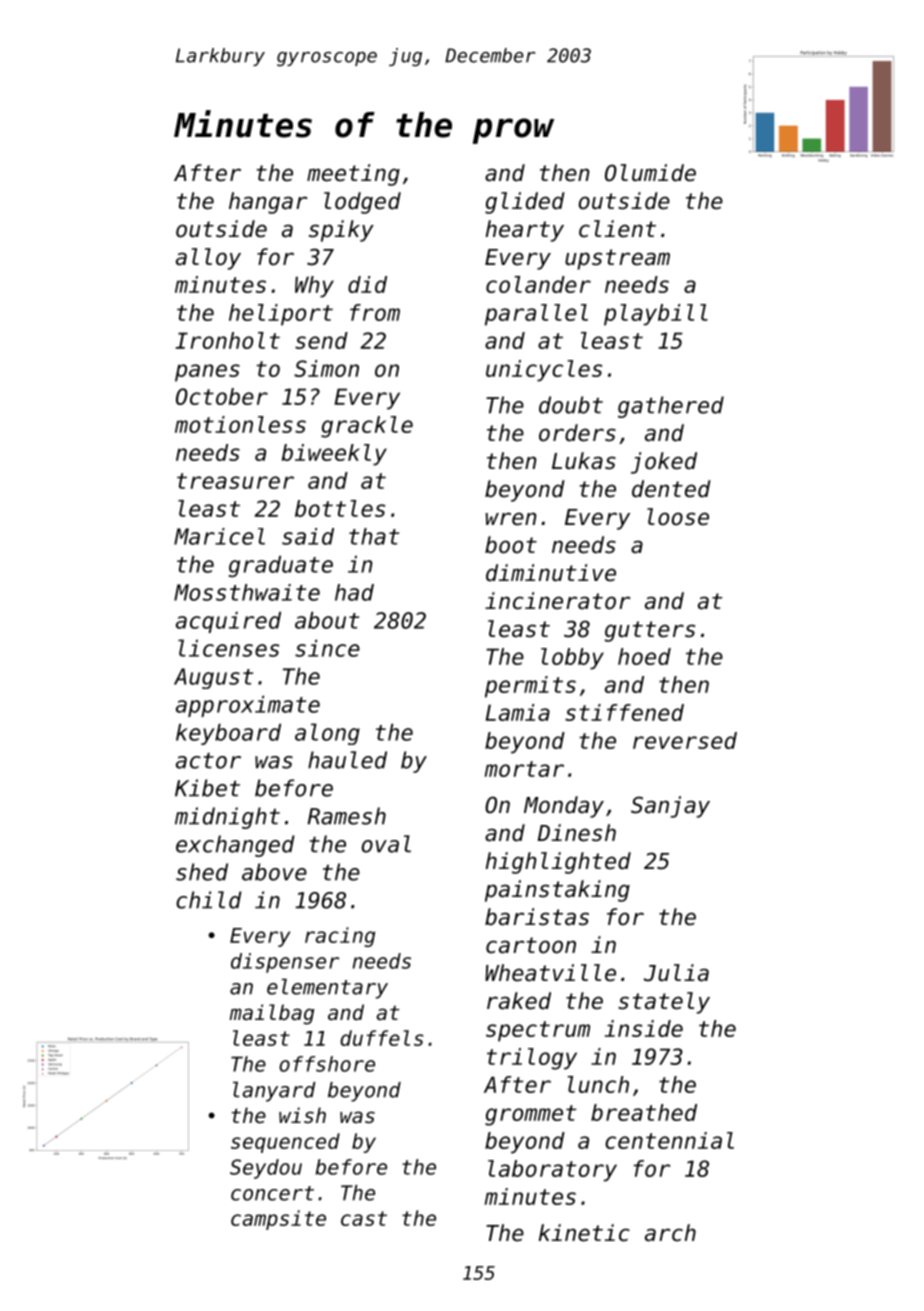 The height and width of the page is (1311, 924). Describe the element at coordinates (326, 368) in the page. I see `Simon` at that location.
